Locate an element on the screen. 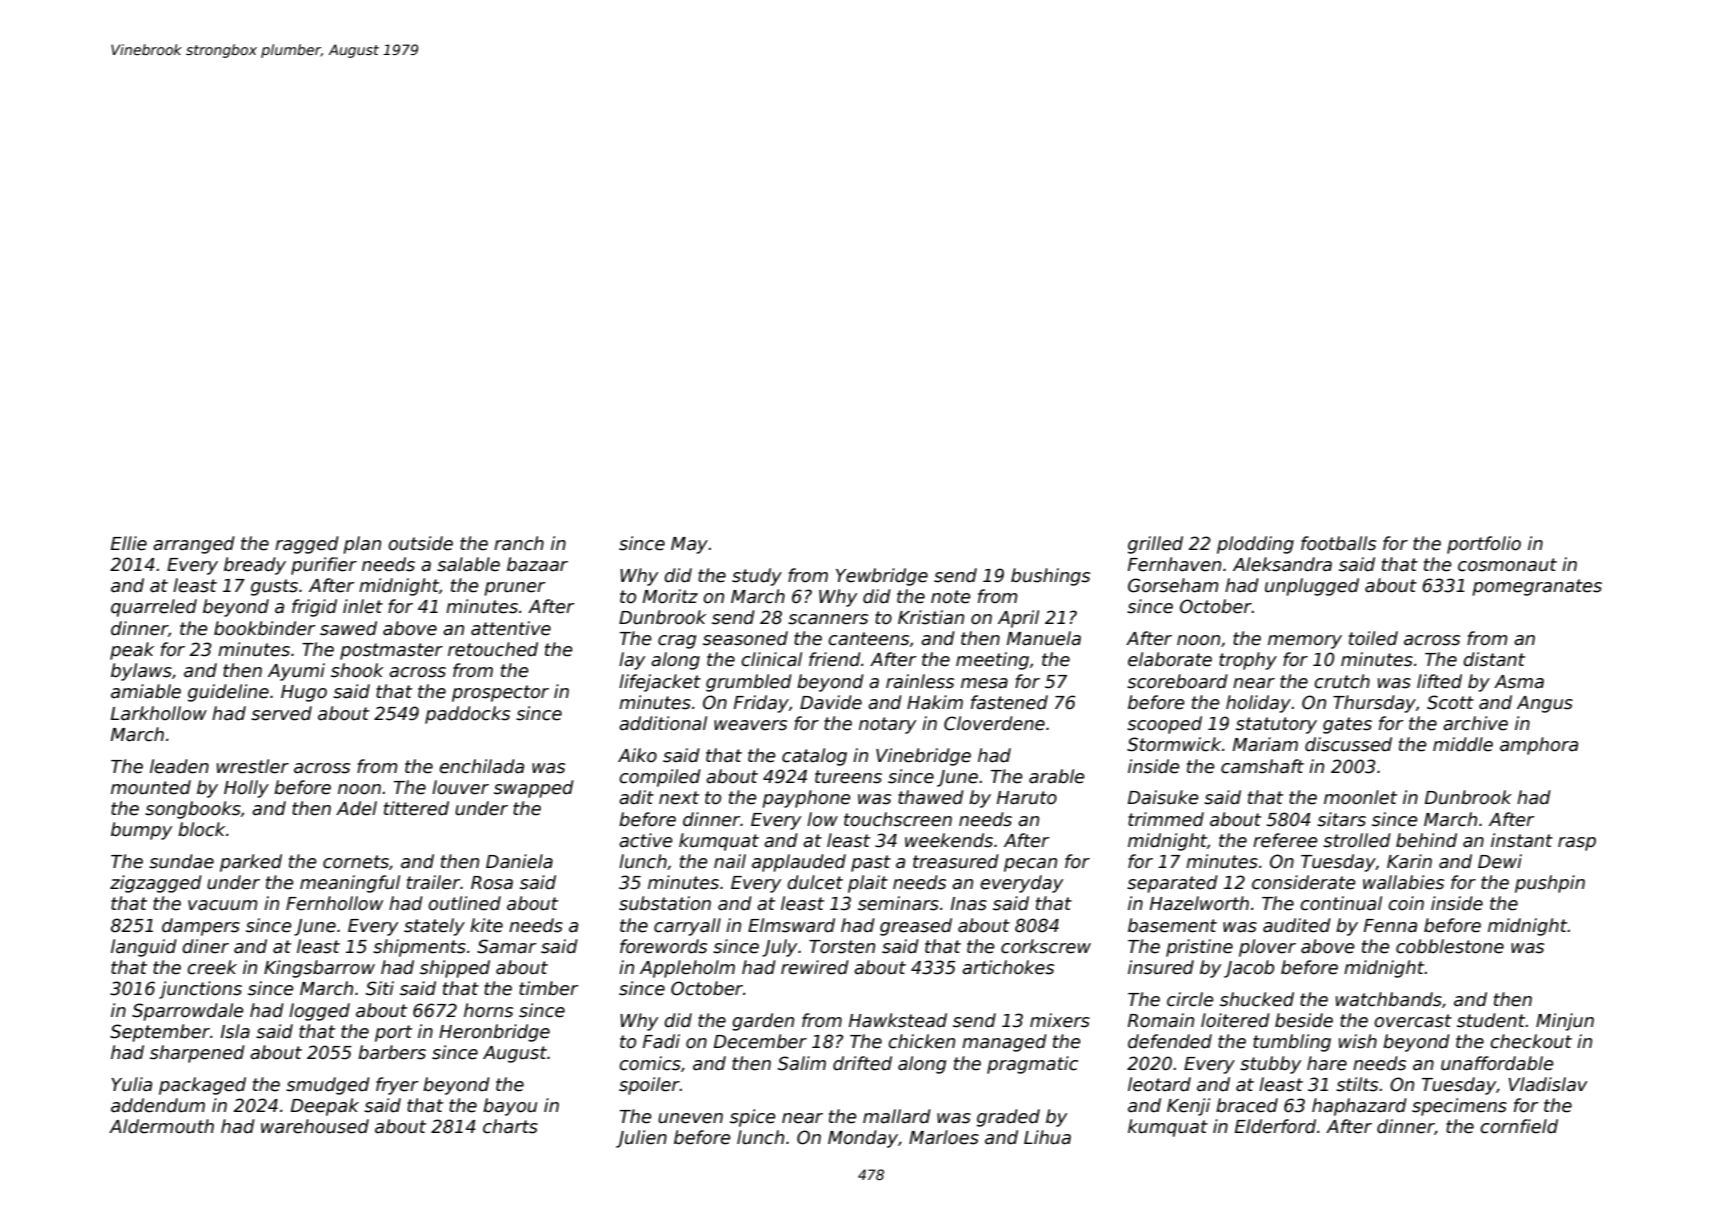  Fenna is located at coordinates (1390, 926).
